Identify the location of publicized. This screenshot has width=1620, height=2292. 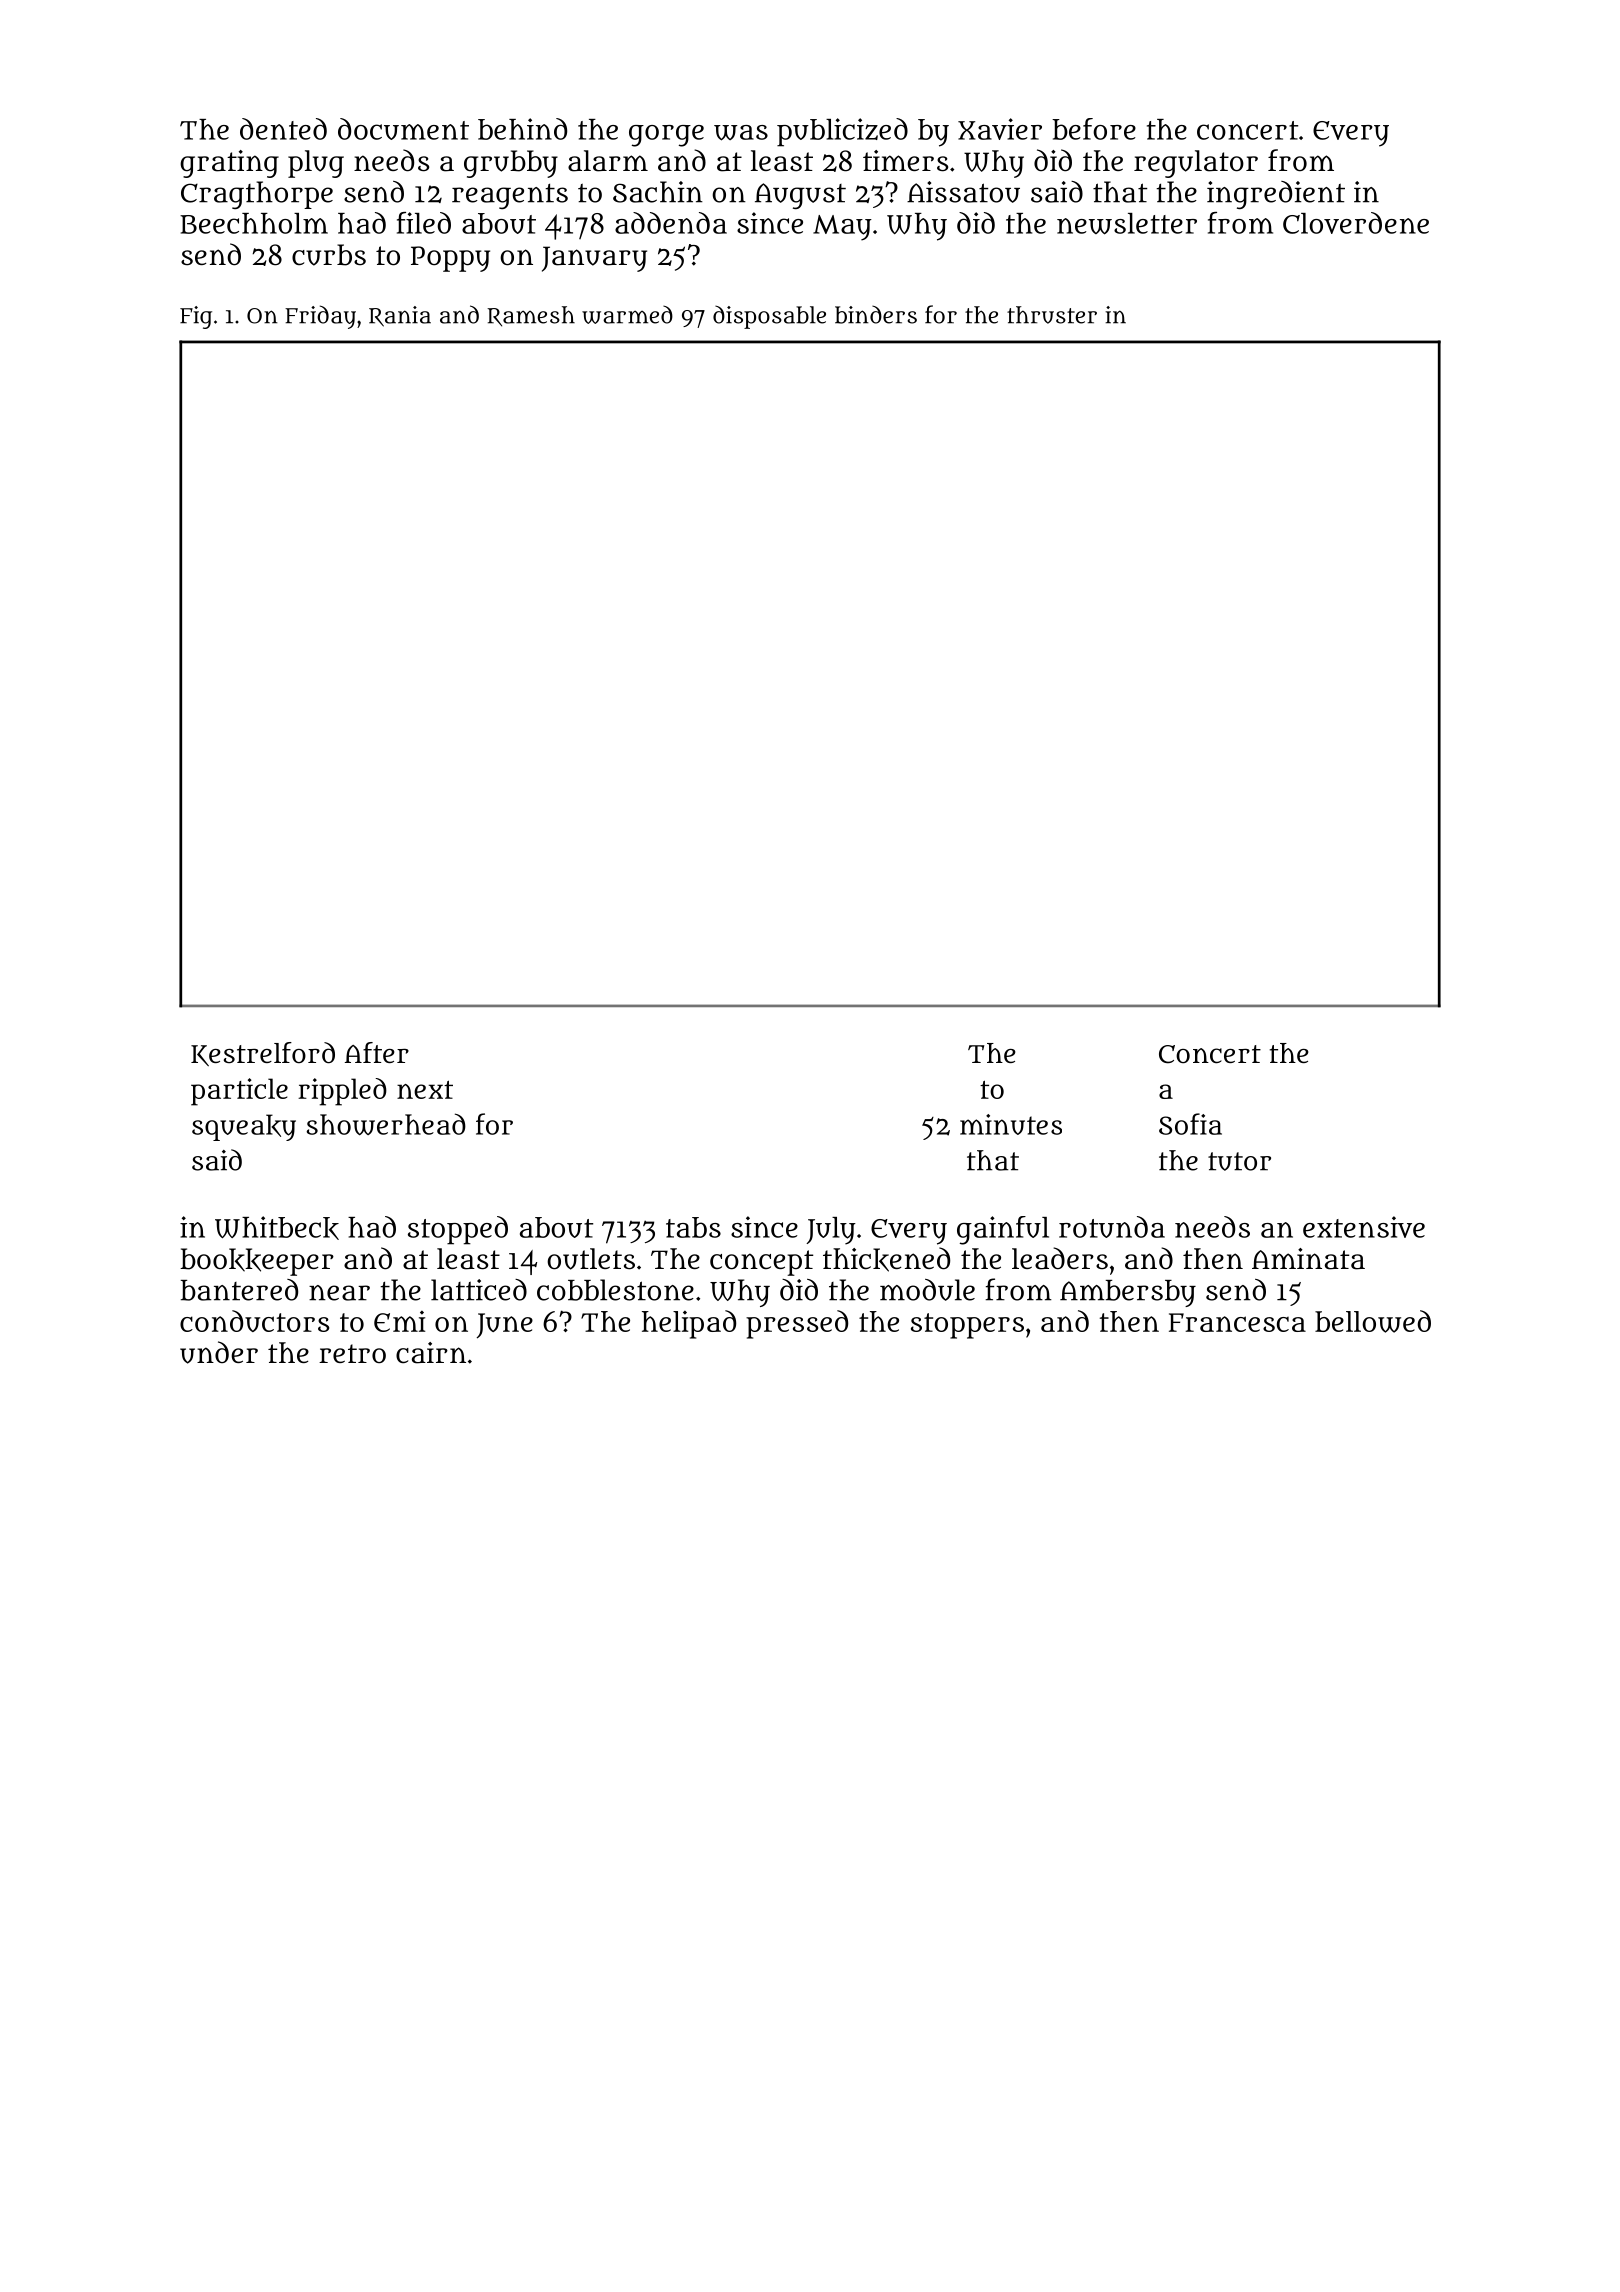
(842, 132).
